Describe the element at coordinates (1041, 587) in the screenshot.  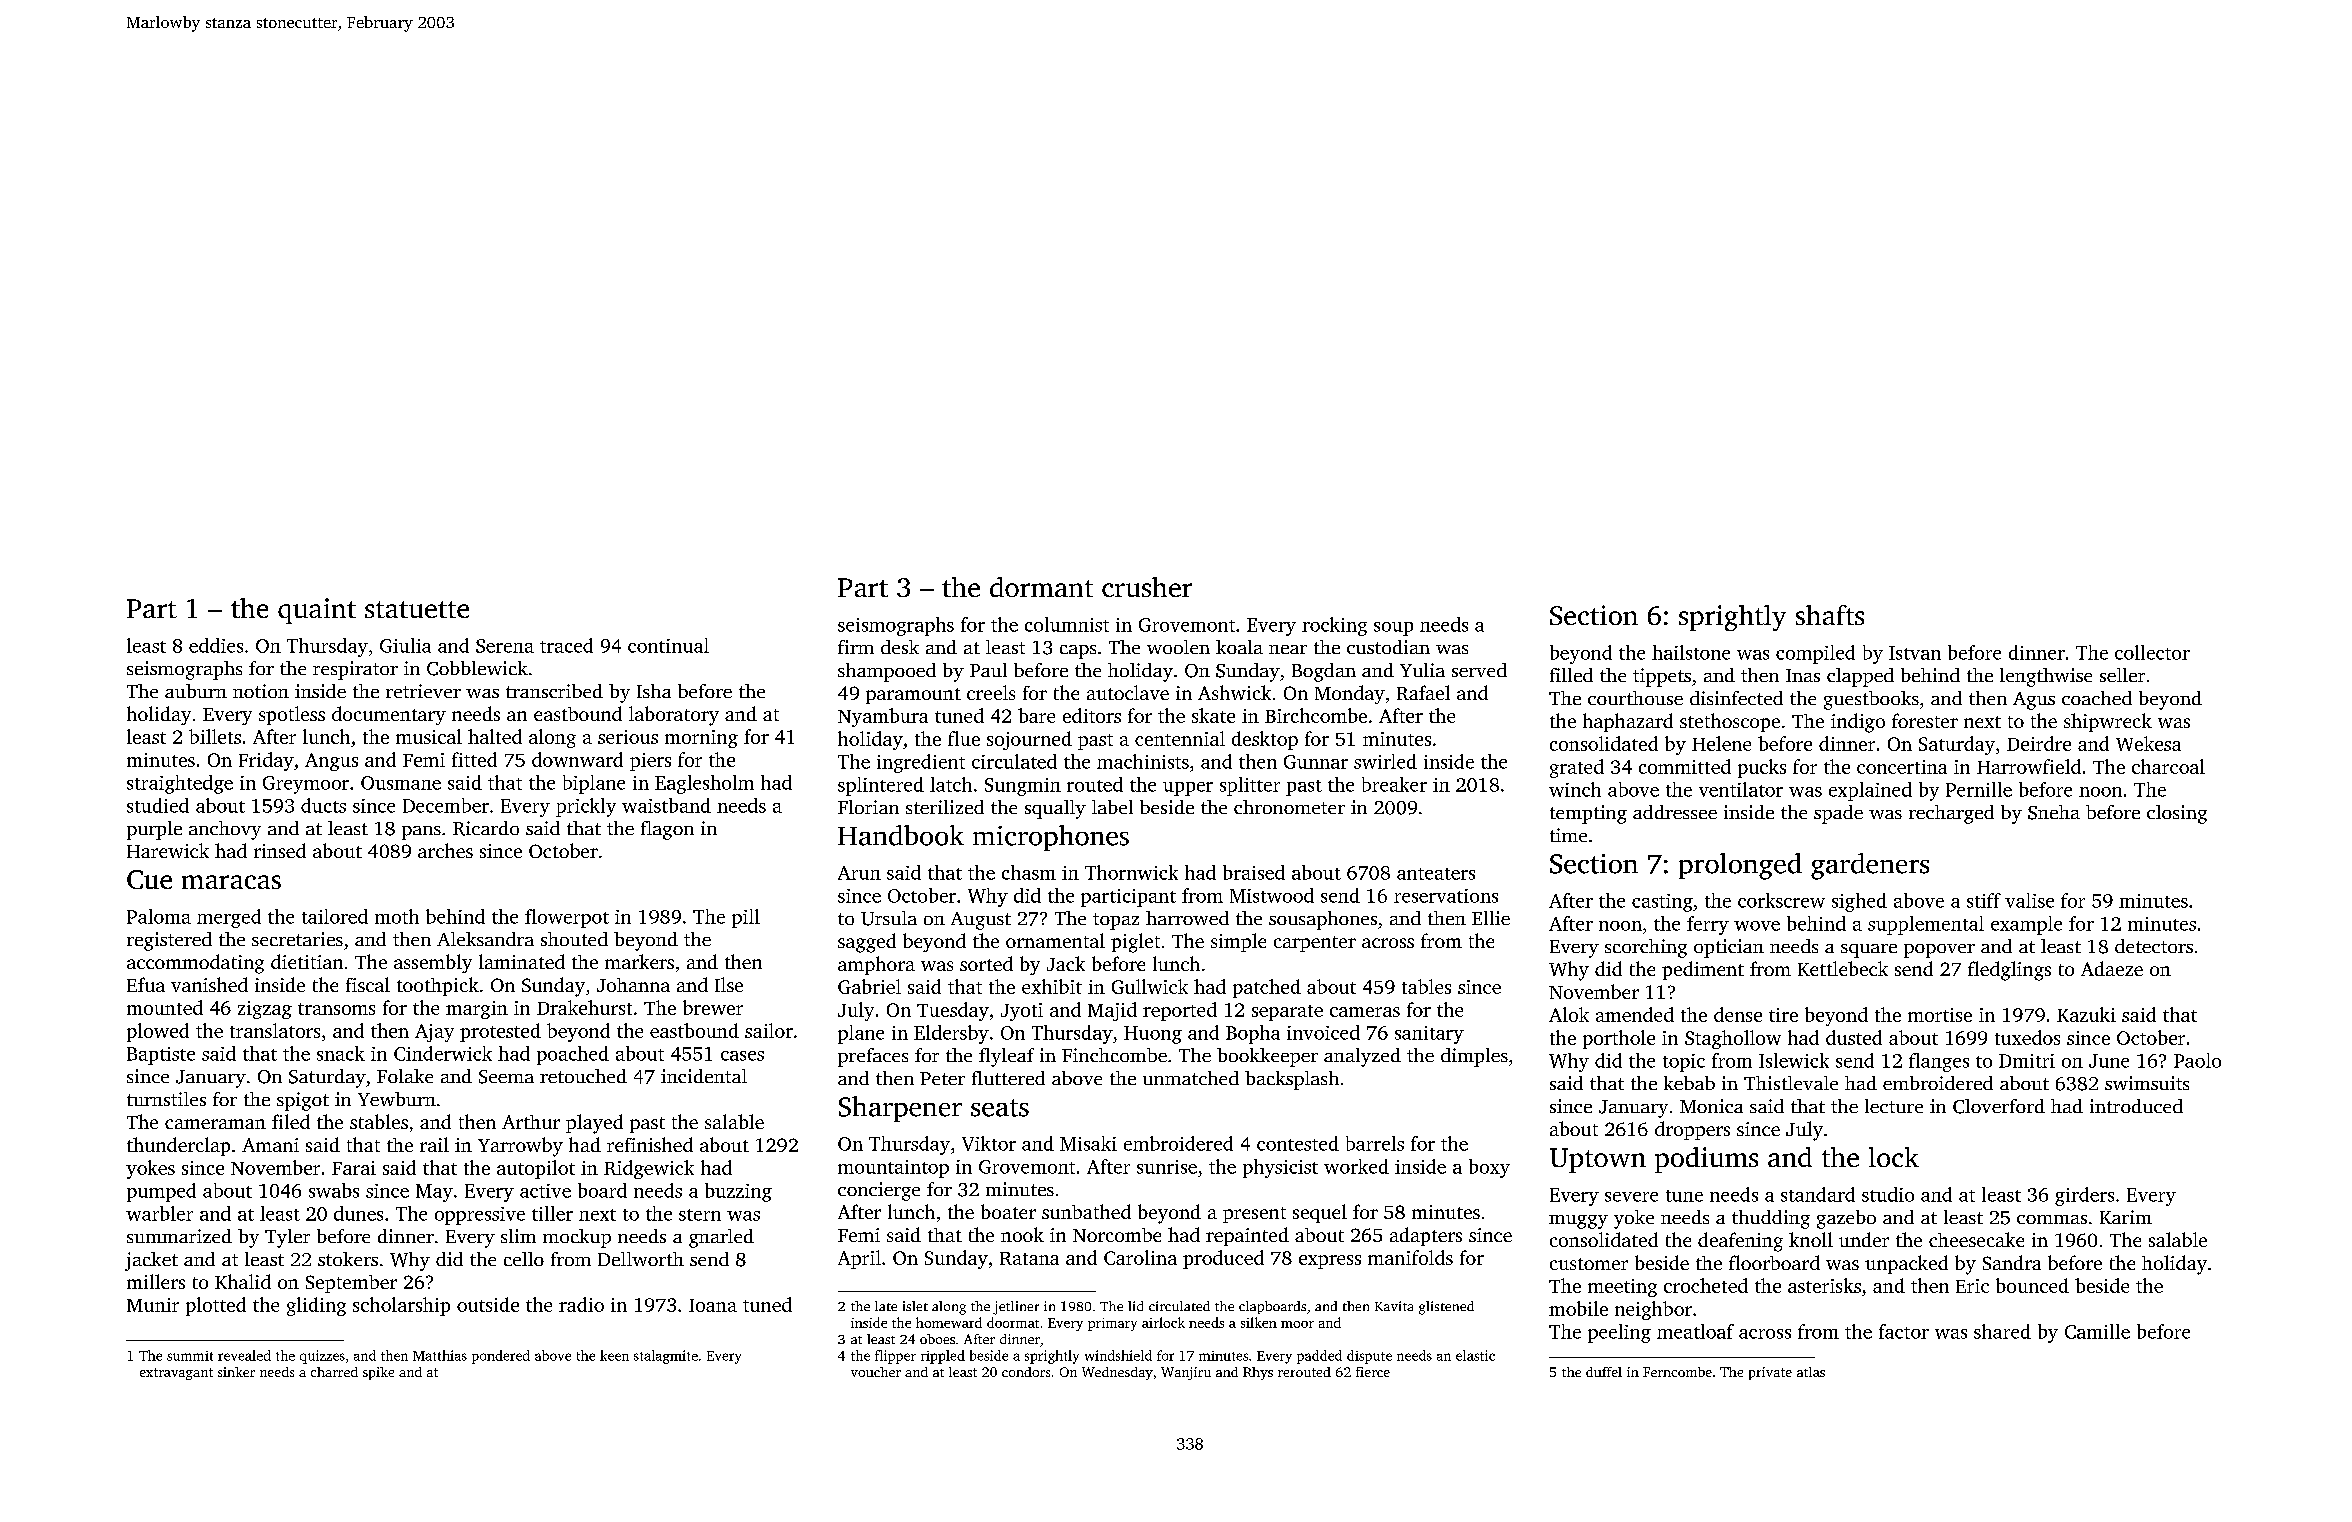
I see `dormant` at that location.
